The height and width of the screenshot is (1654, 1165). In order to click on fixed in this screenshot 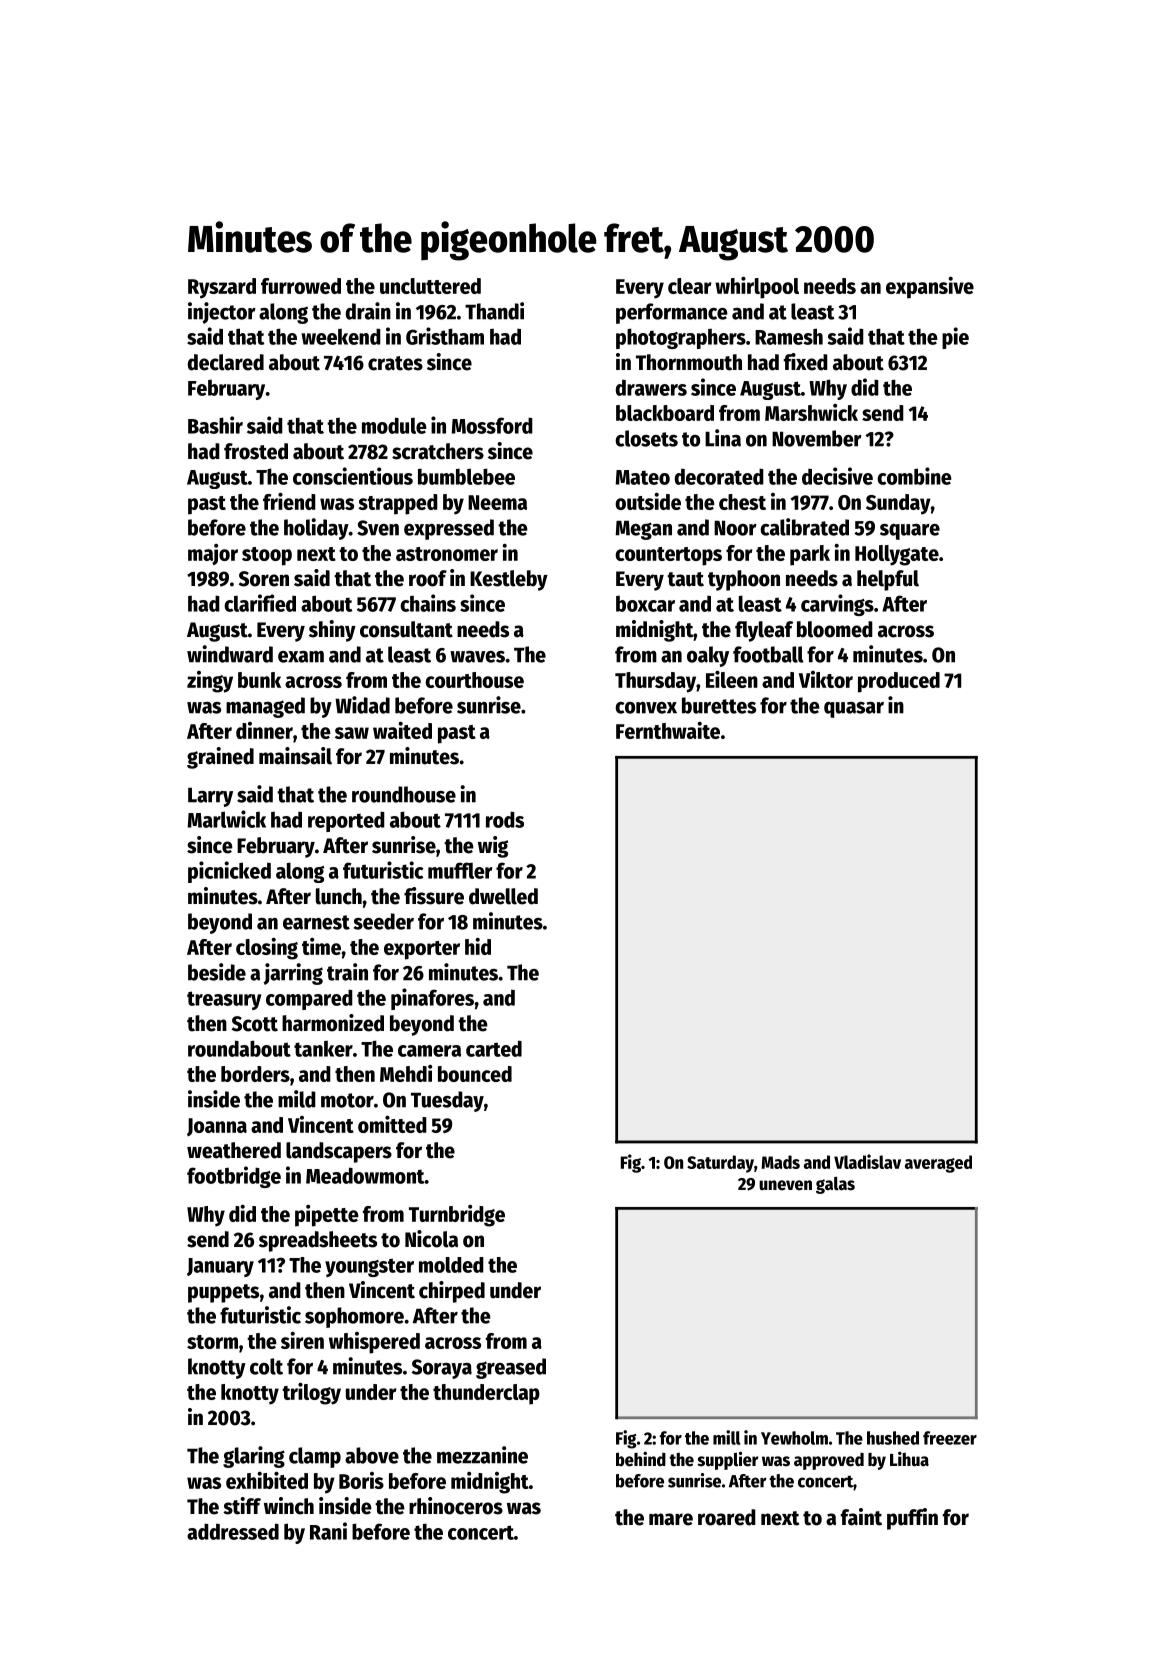, I will do `click(806, 362)`.
